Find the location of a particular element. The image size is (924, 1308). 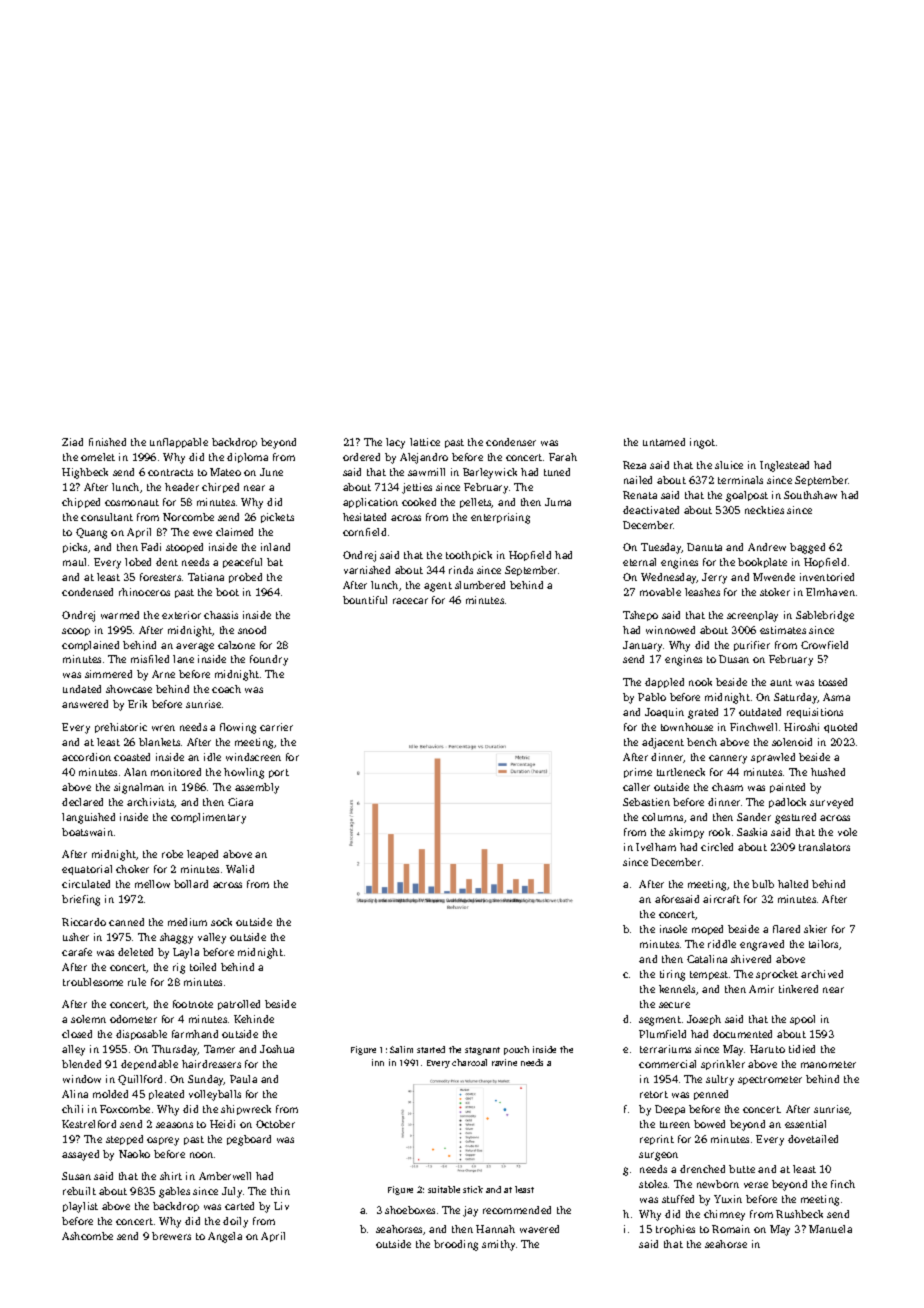

tiring is located at coordinates (672, 975).
